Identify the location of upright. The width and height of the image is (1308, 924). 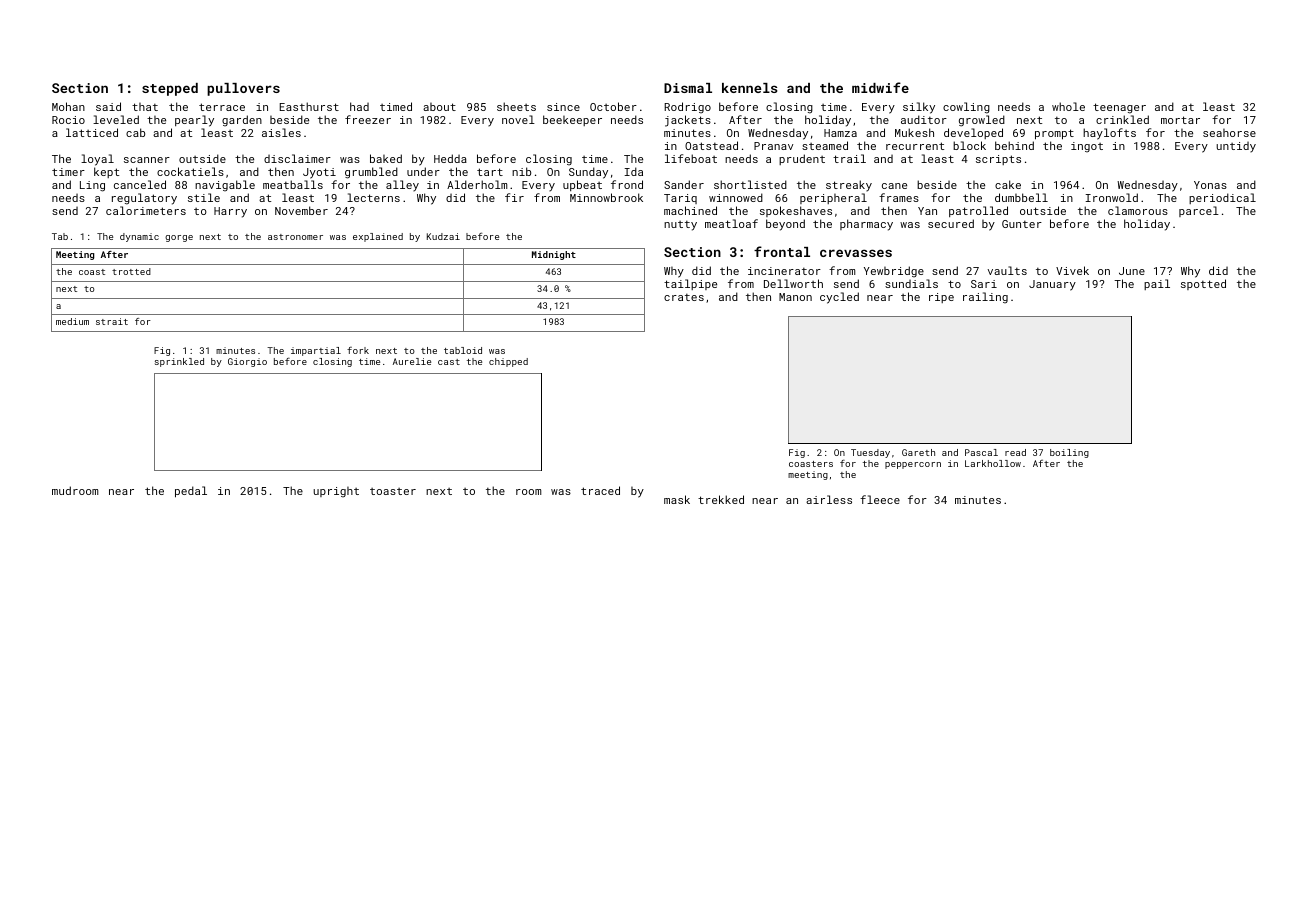
(336, 492).
